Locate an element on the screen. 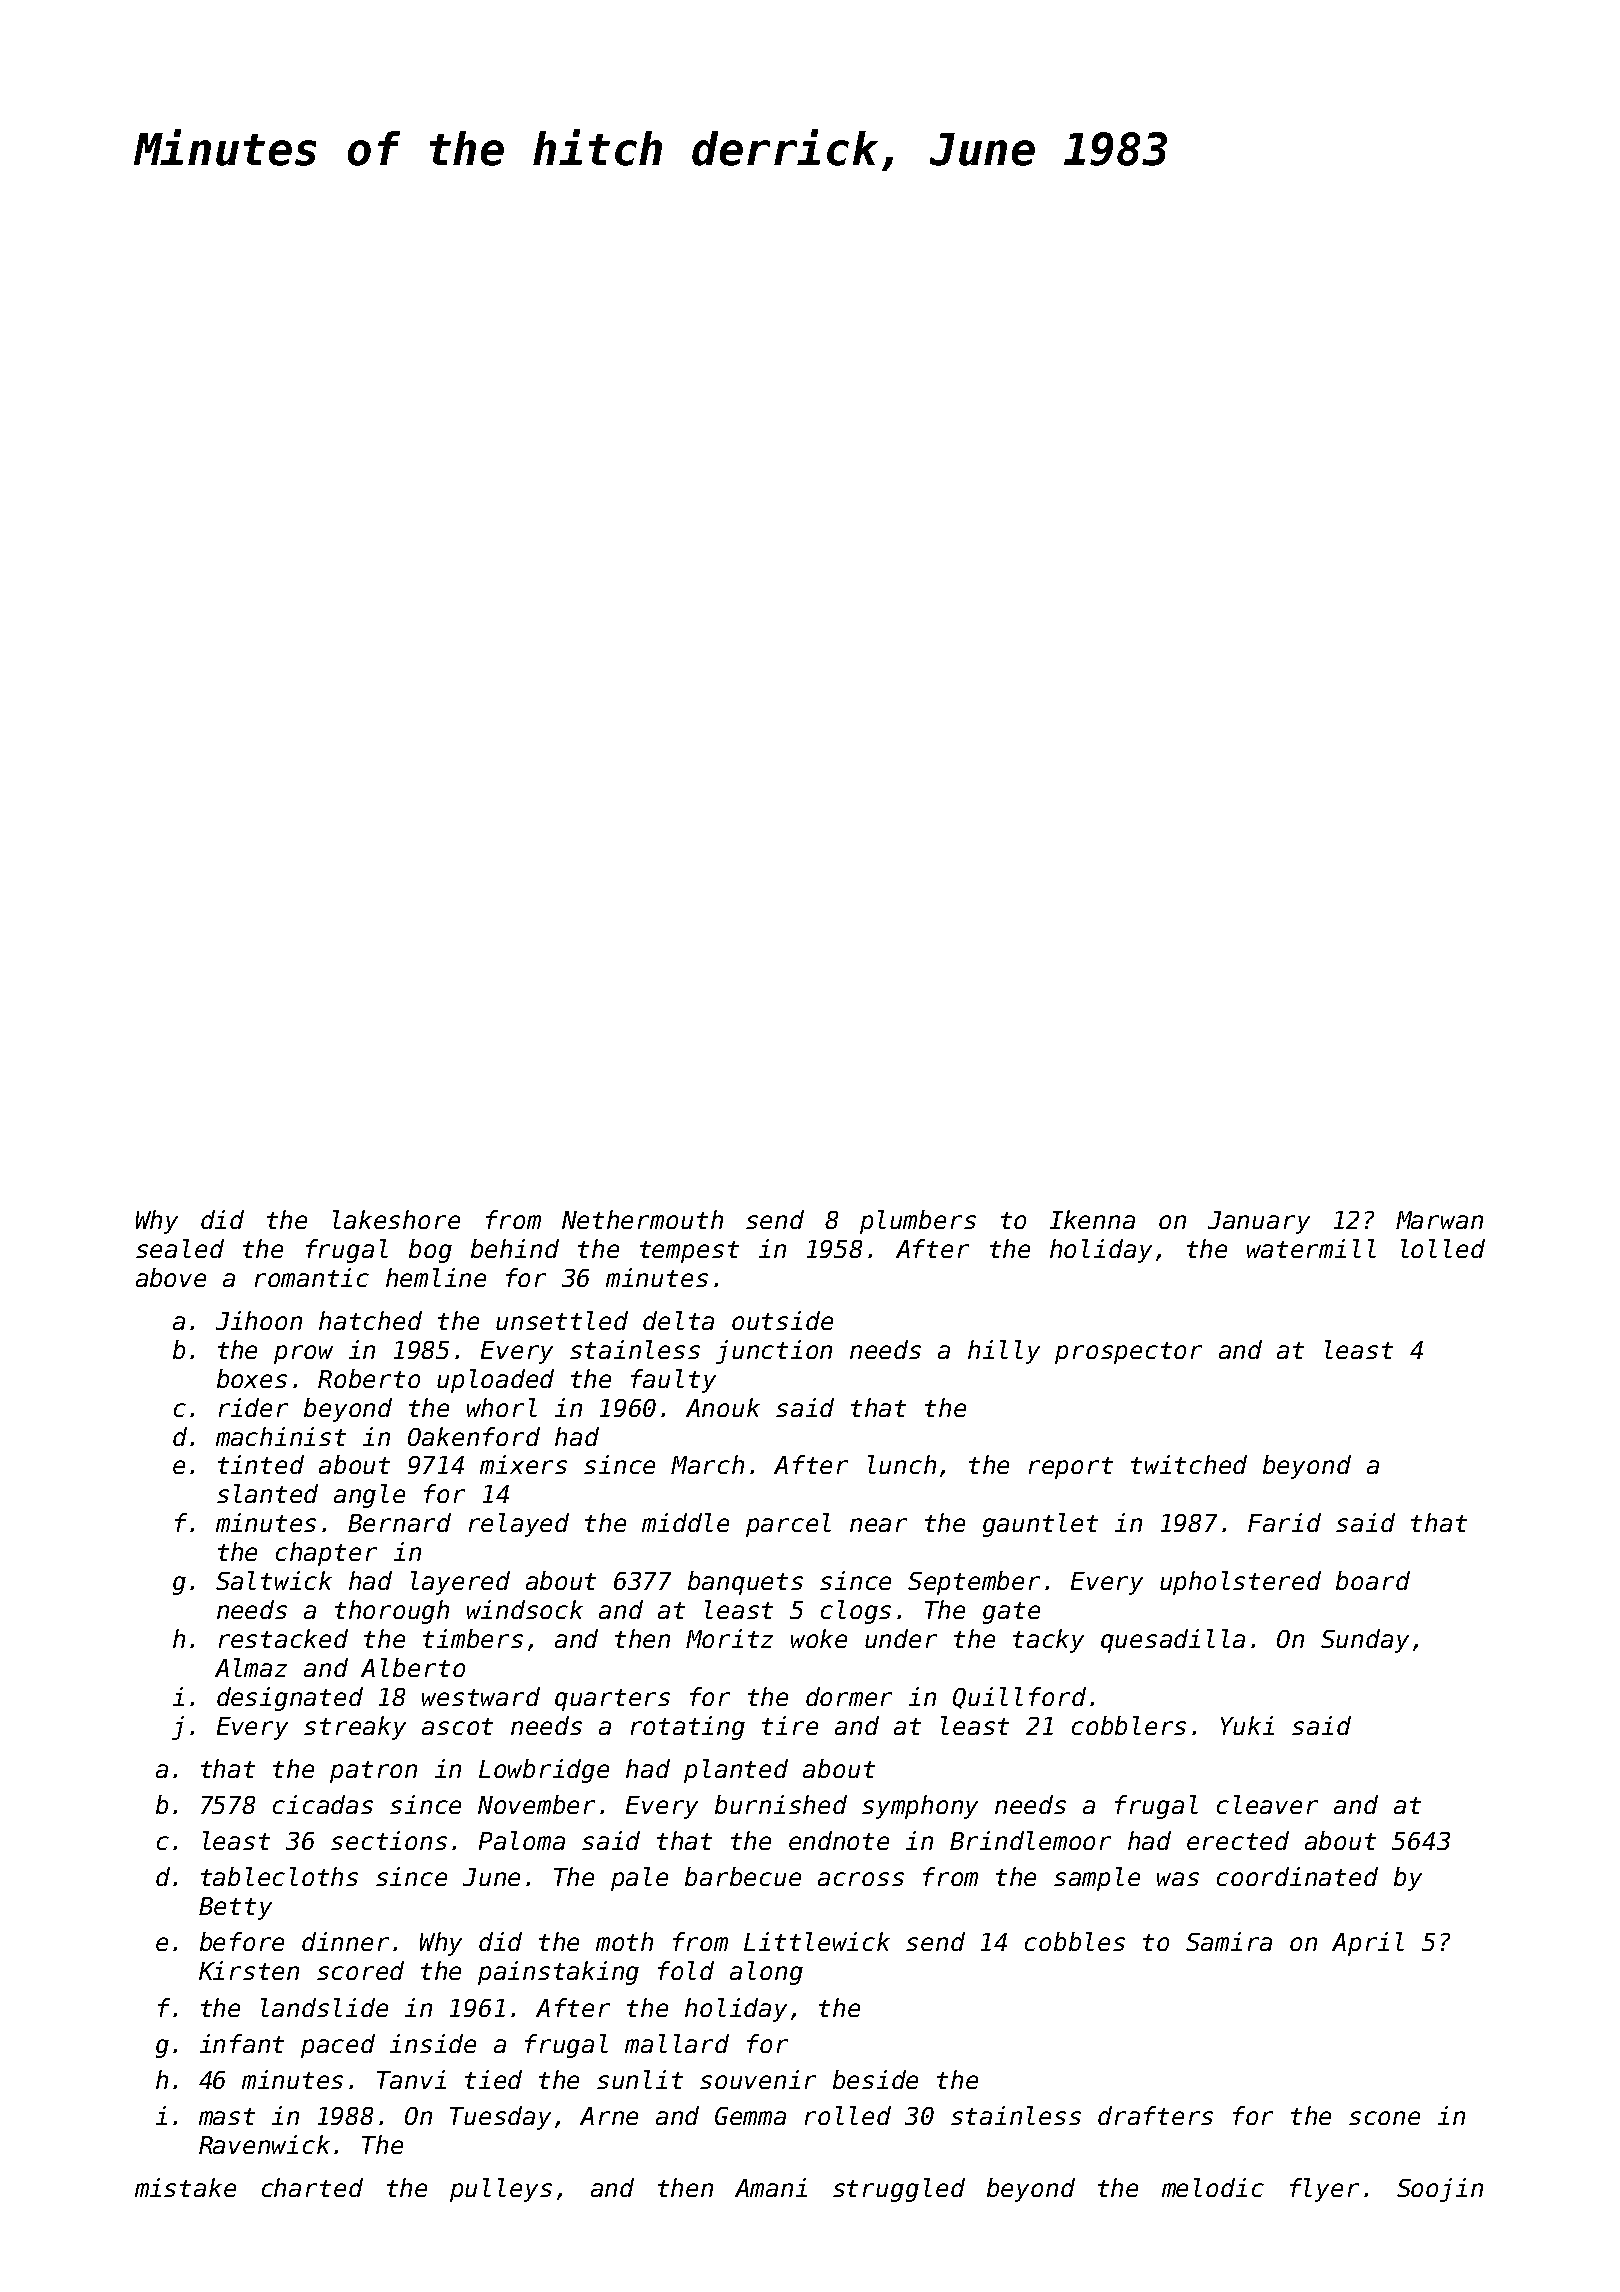 The height and width of the screenshot is (2292, 1620). Marwan is located at coordinates (1439, 1220).
